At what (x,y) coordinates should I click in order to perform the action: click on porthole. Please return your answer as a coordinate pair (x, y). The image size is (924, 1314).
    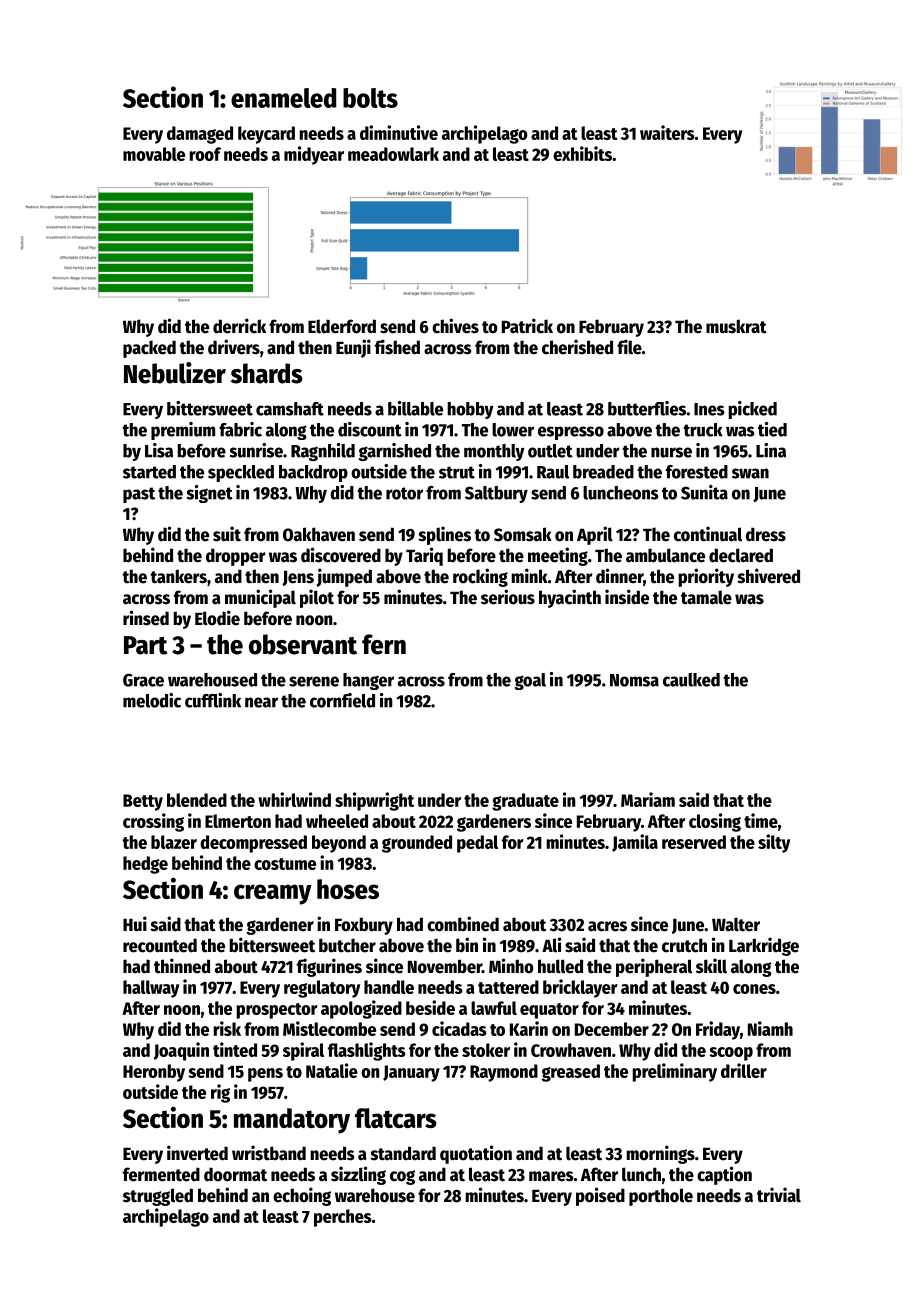
    Looking at the image, I should click on (661, 1197).
